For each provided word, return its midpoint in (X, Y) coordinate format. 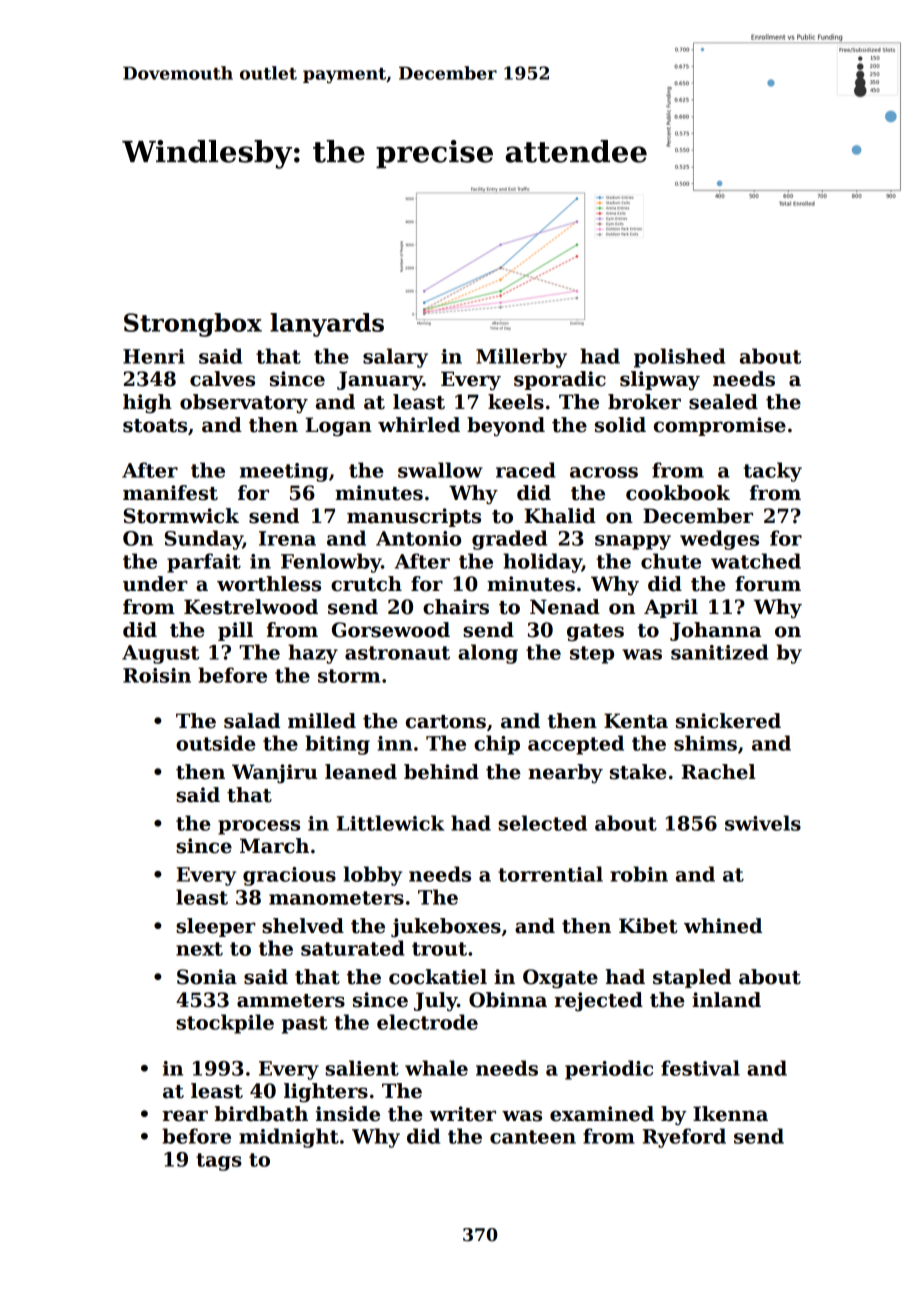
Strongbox (193, 325)
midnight (289, 1138)
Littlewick (390, 823)
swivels (763, 823)
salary (395, 358)
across (604, 472)
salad (252, 721)
